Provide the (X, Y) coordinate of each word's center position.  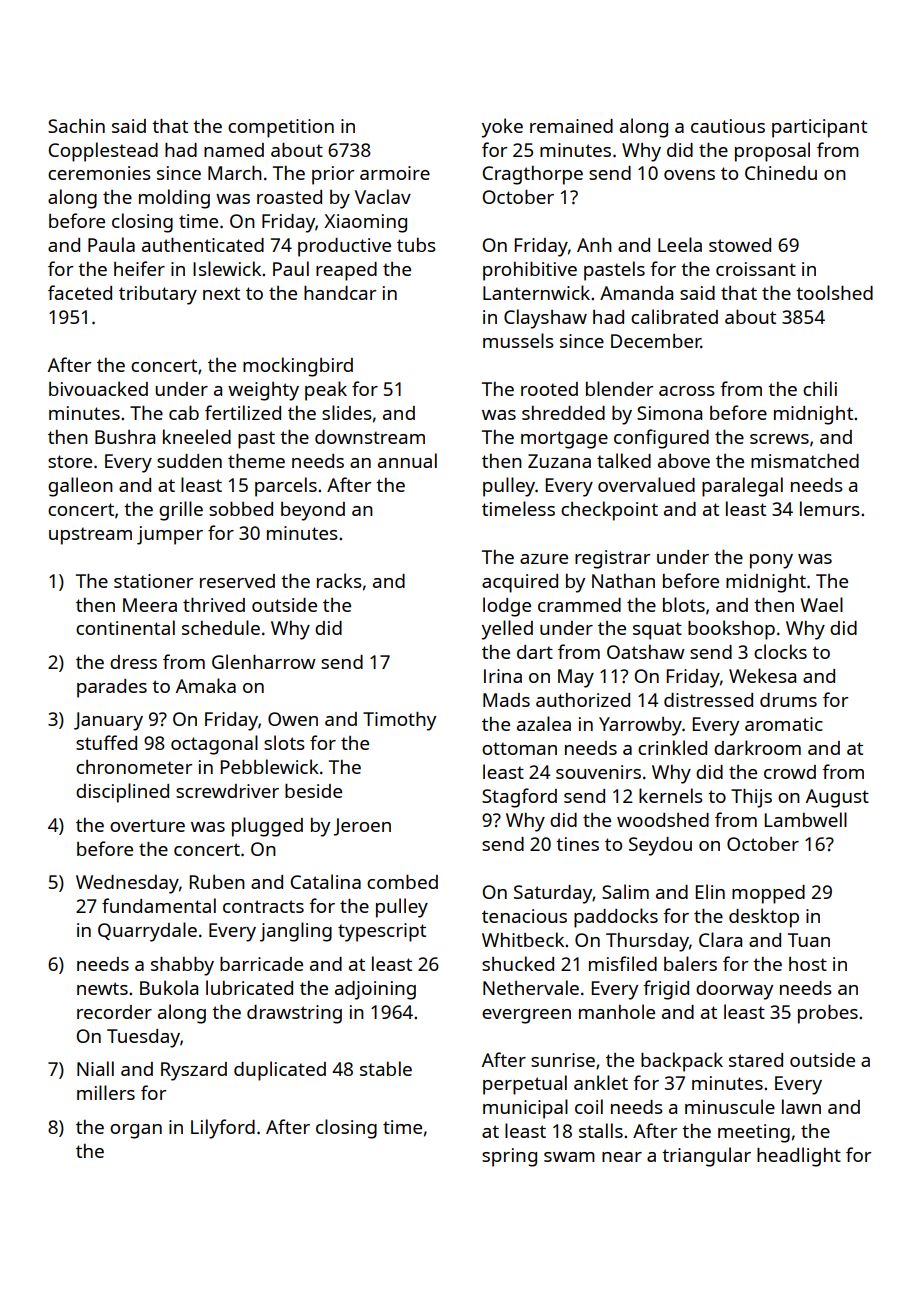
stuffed (106, 742)
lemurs (830, 508)
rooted (549, 389)
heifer (139, 268)
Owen (293, 719)
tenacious (524, 916)
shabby (182, 966)
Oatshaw (646, 652)
